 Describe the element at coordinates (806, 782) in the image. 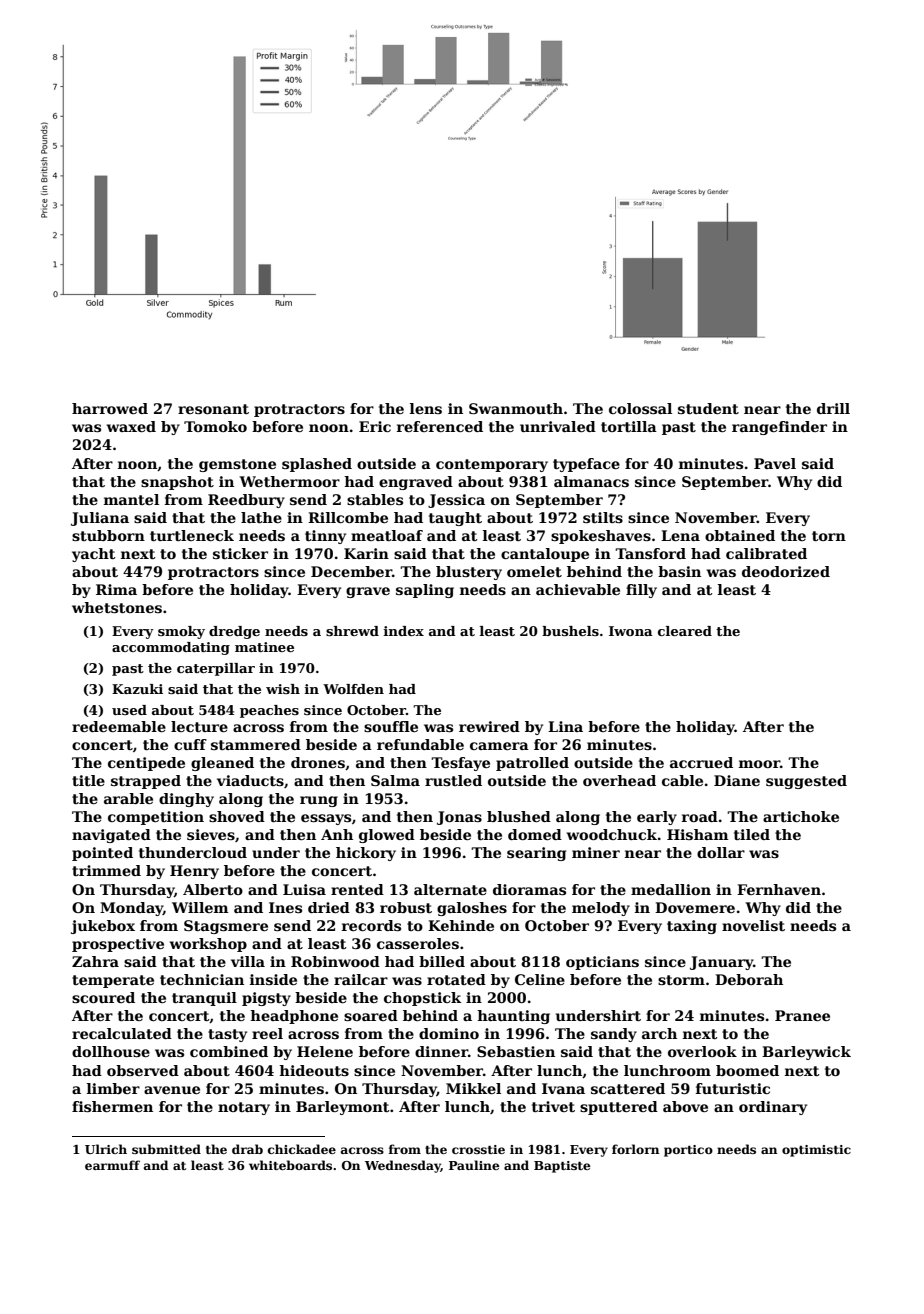

I see `suggested` at that location.
